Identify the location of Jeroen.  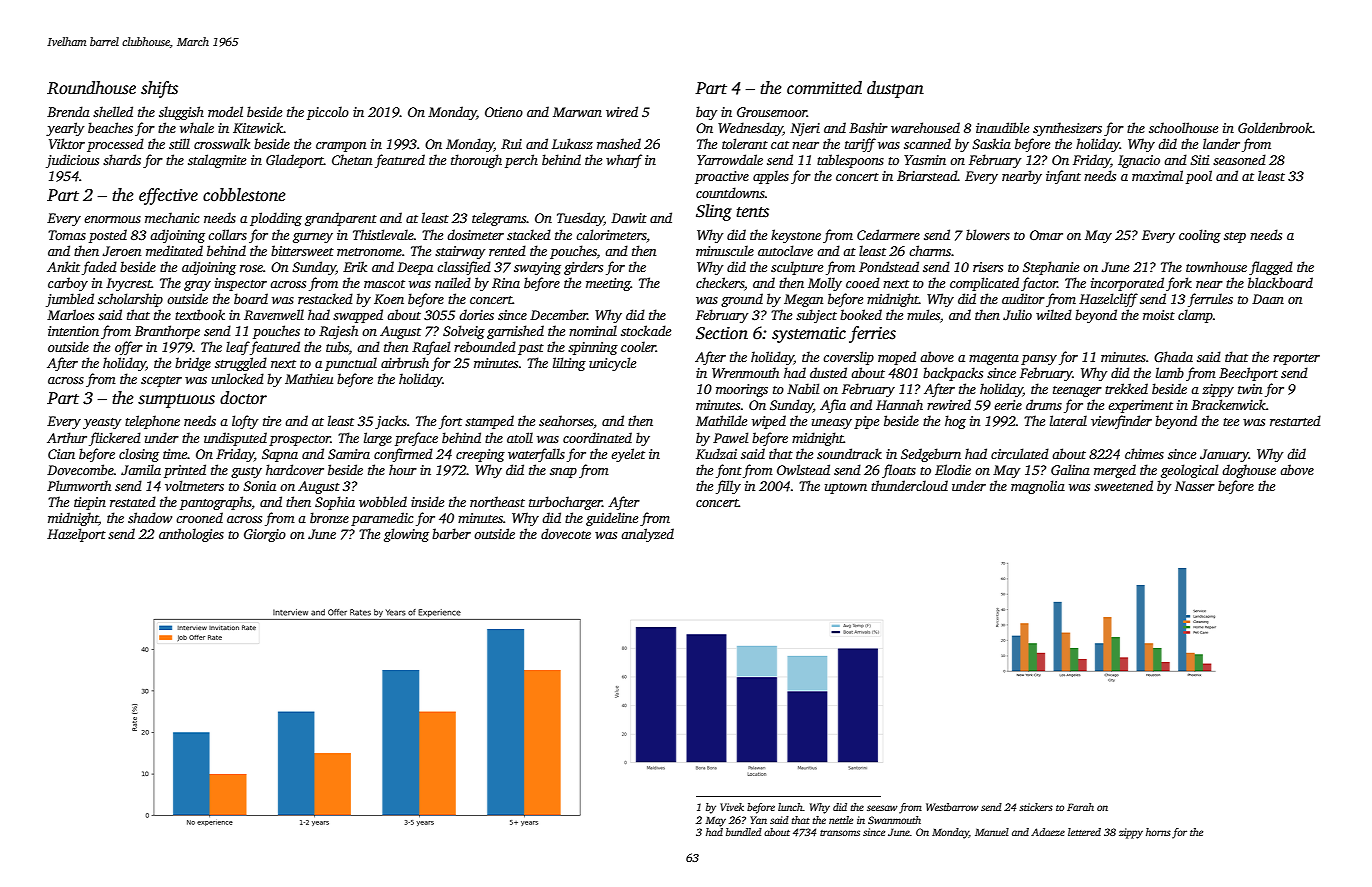
(121, 251).
